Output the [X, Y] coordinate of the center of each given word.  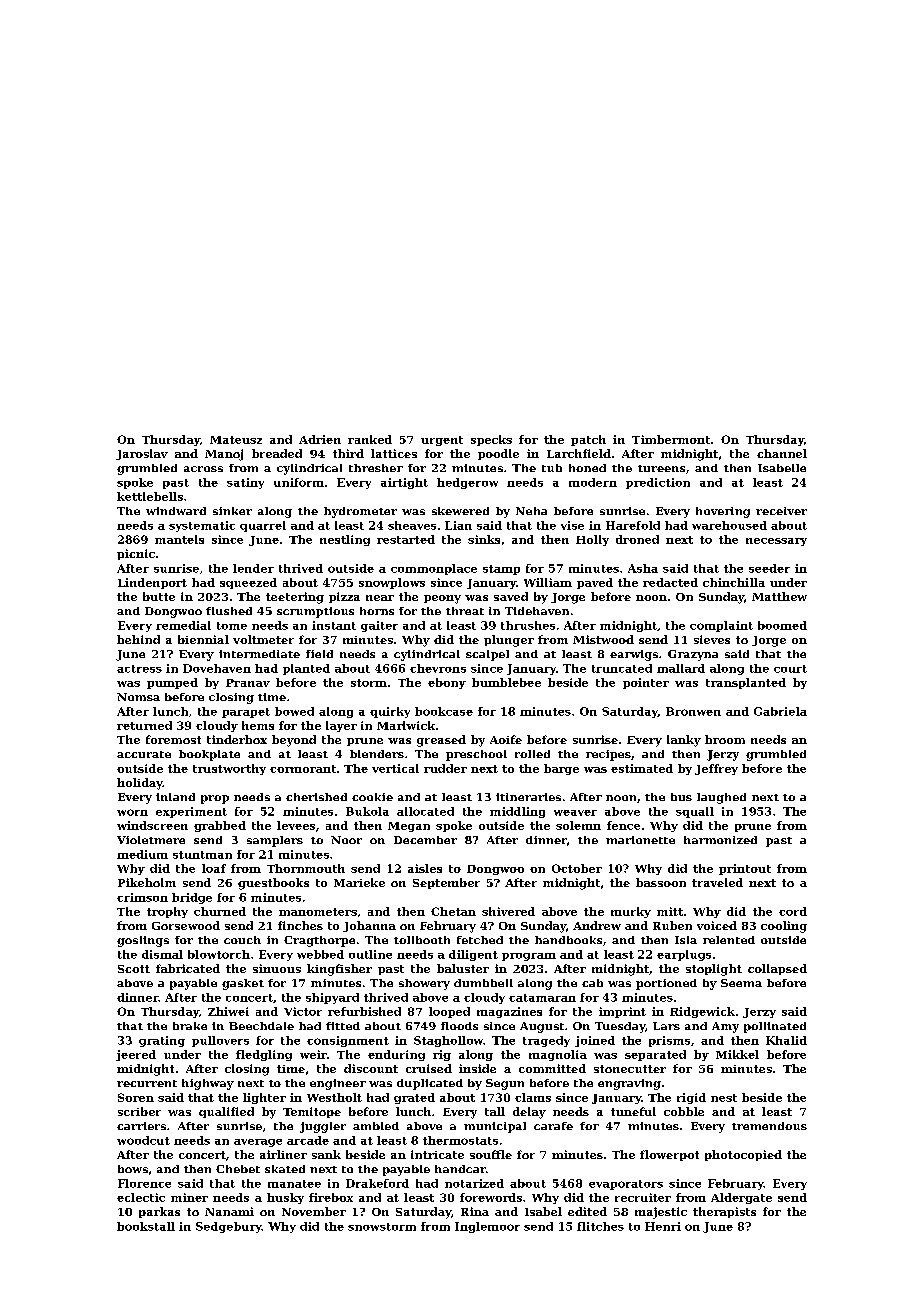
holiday [140, 784]
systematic [202, 526]
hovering [723, 512]
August [542, 1027]
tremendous [769, 1126]
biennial [203, 639]
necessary [776, 542]
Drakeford [377, 1183]
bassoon [661, 882]
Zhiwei [228, 1011]
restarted [406, 539]
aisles [425, 868]
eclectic [141, 1197]
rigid [691, 1098]
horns [377, 611]
